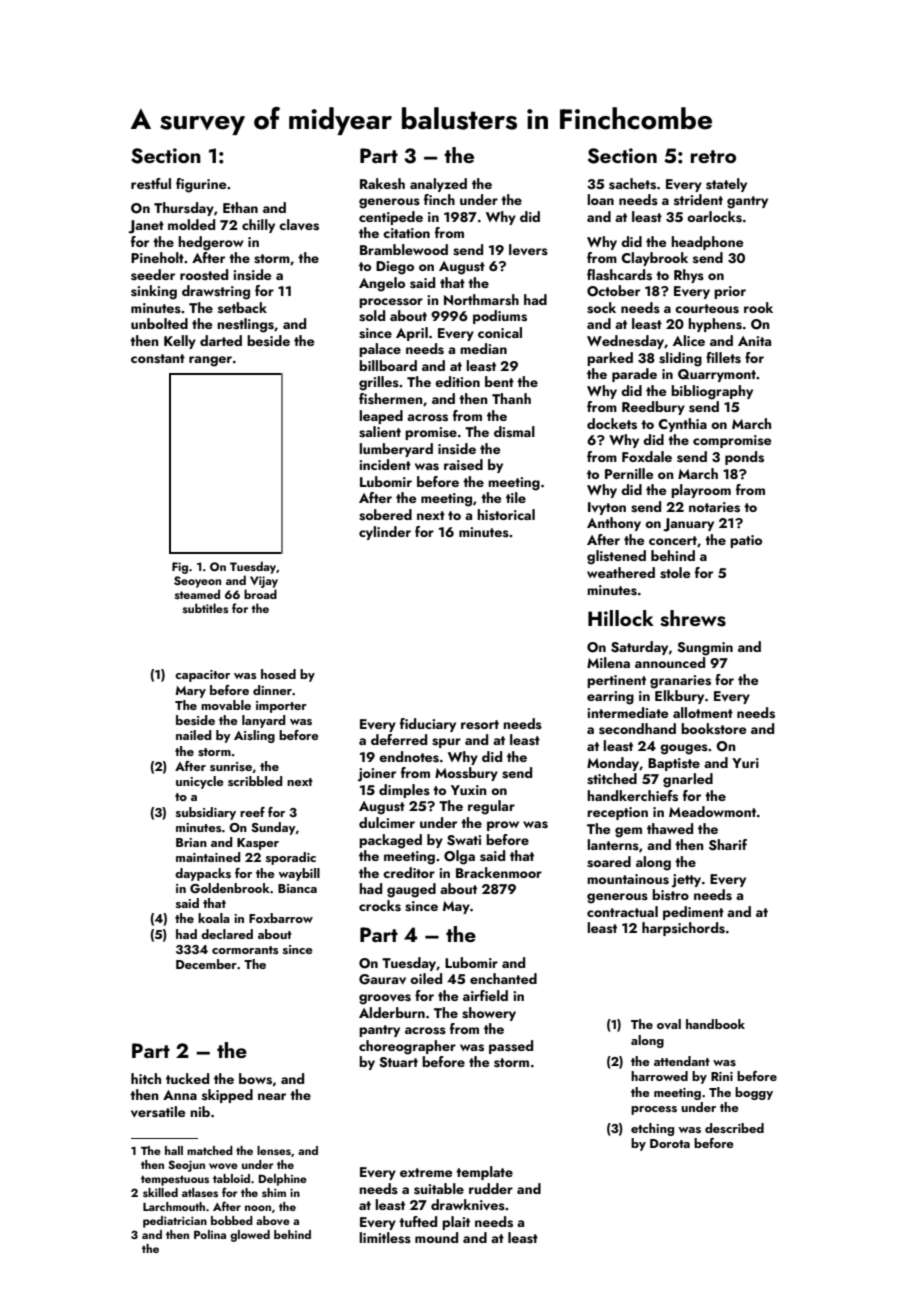  I want to click on loan, so click(600, 199).
